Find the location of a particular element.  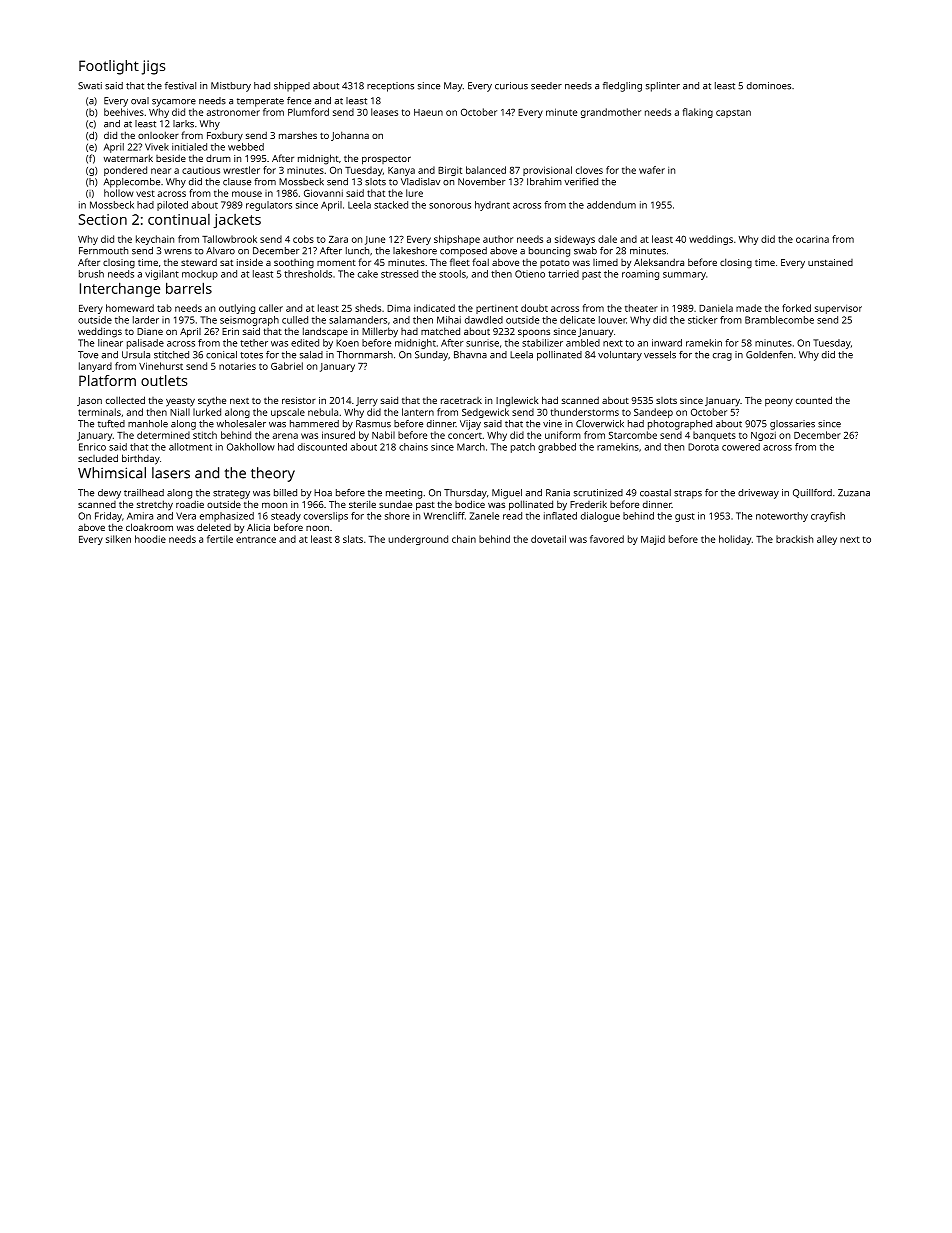

ocarina is located at coordinates (812, 239).
